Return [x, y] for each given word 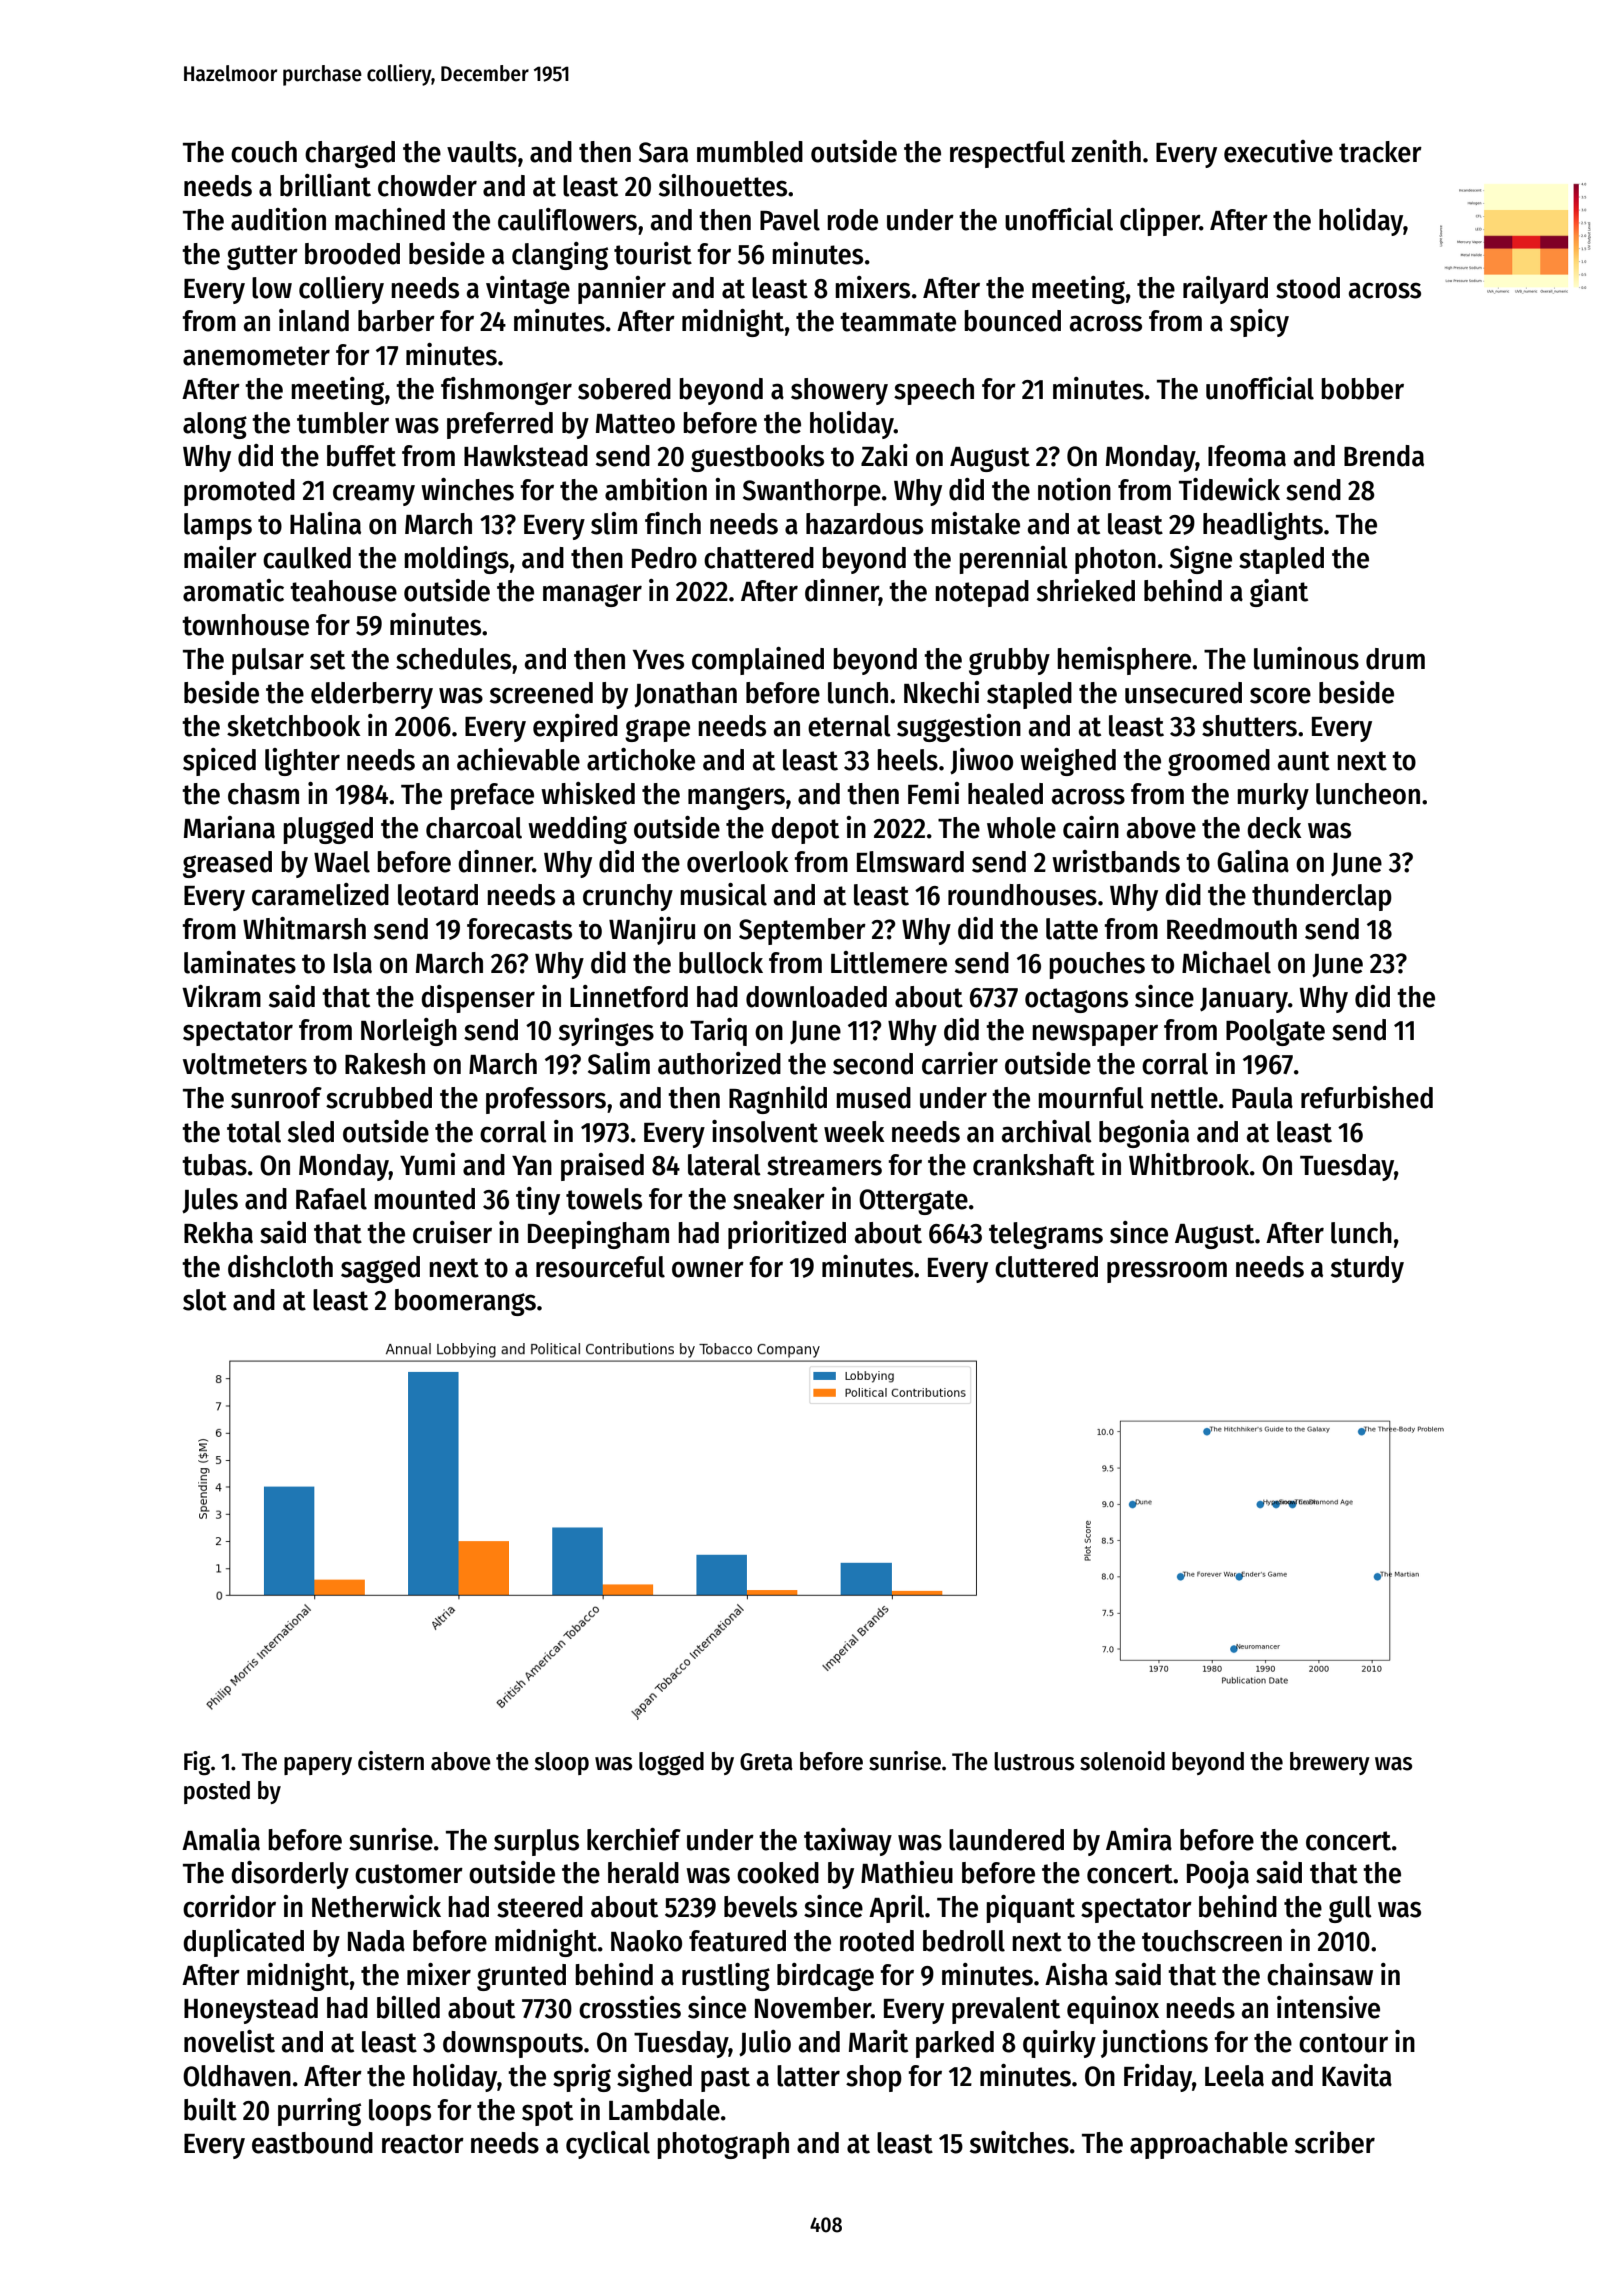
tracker [1380, 152]
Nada [376, 1941]
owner [708, 1269]
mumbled [750, 152]
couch [264, 152]
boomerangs [465, 1302]
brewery [1330, 1763]
